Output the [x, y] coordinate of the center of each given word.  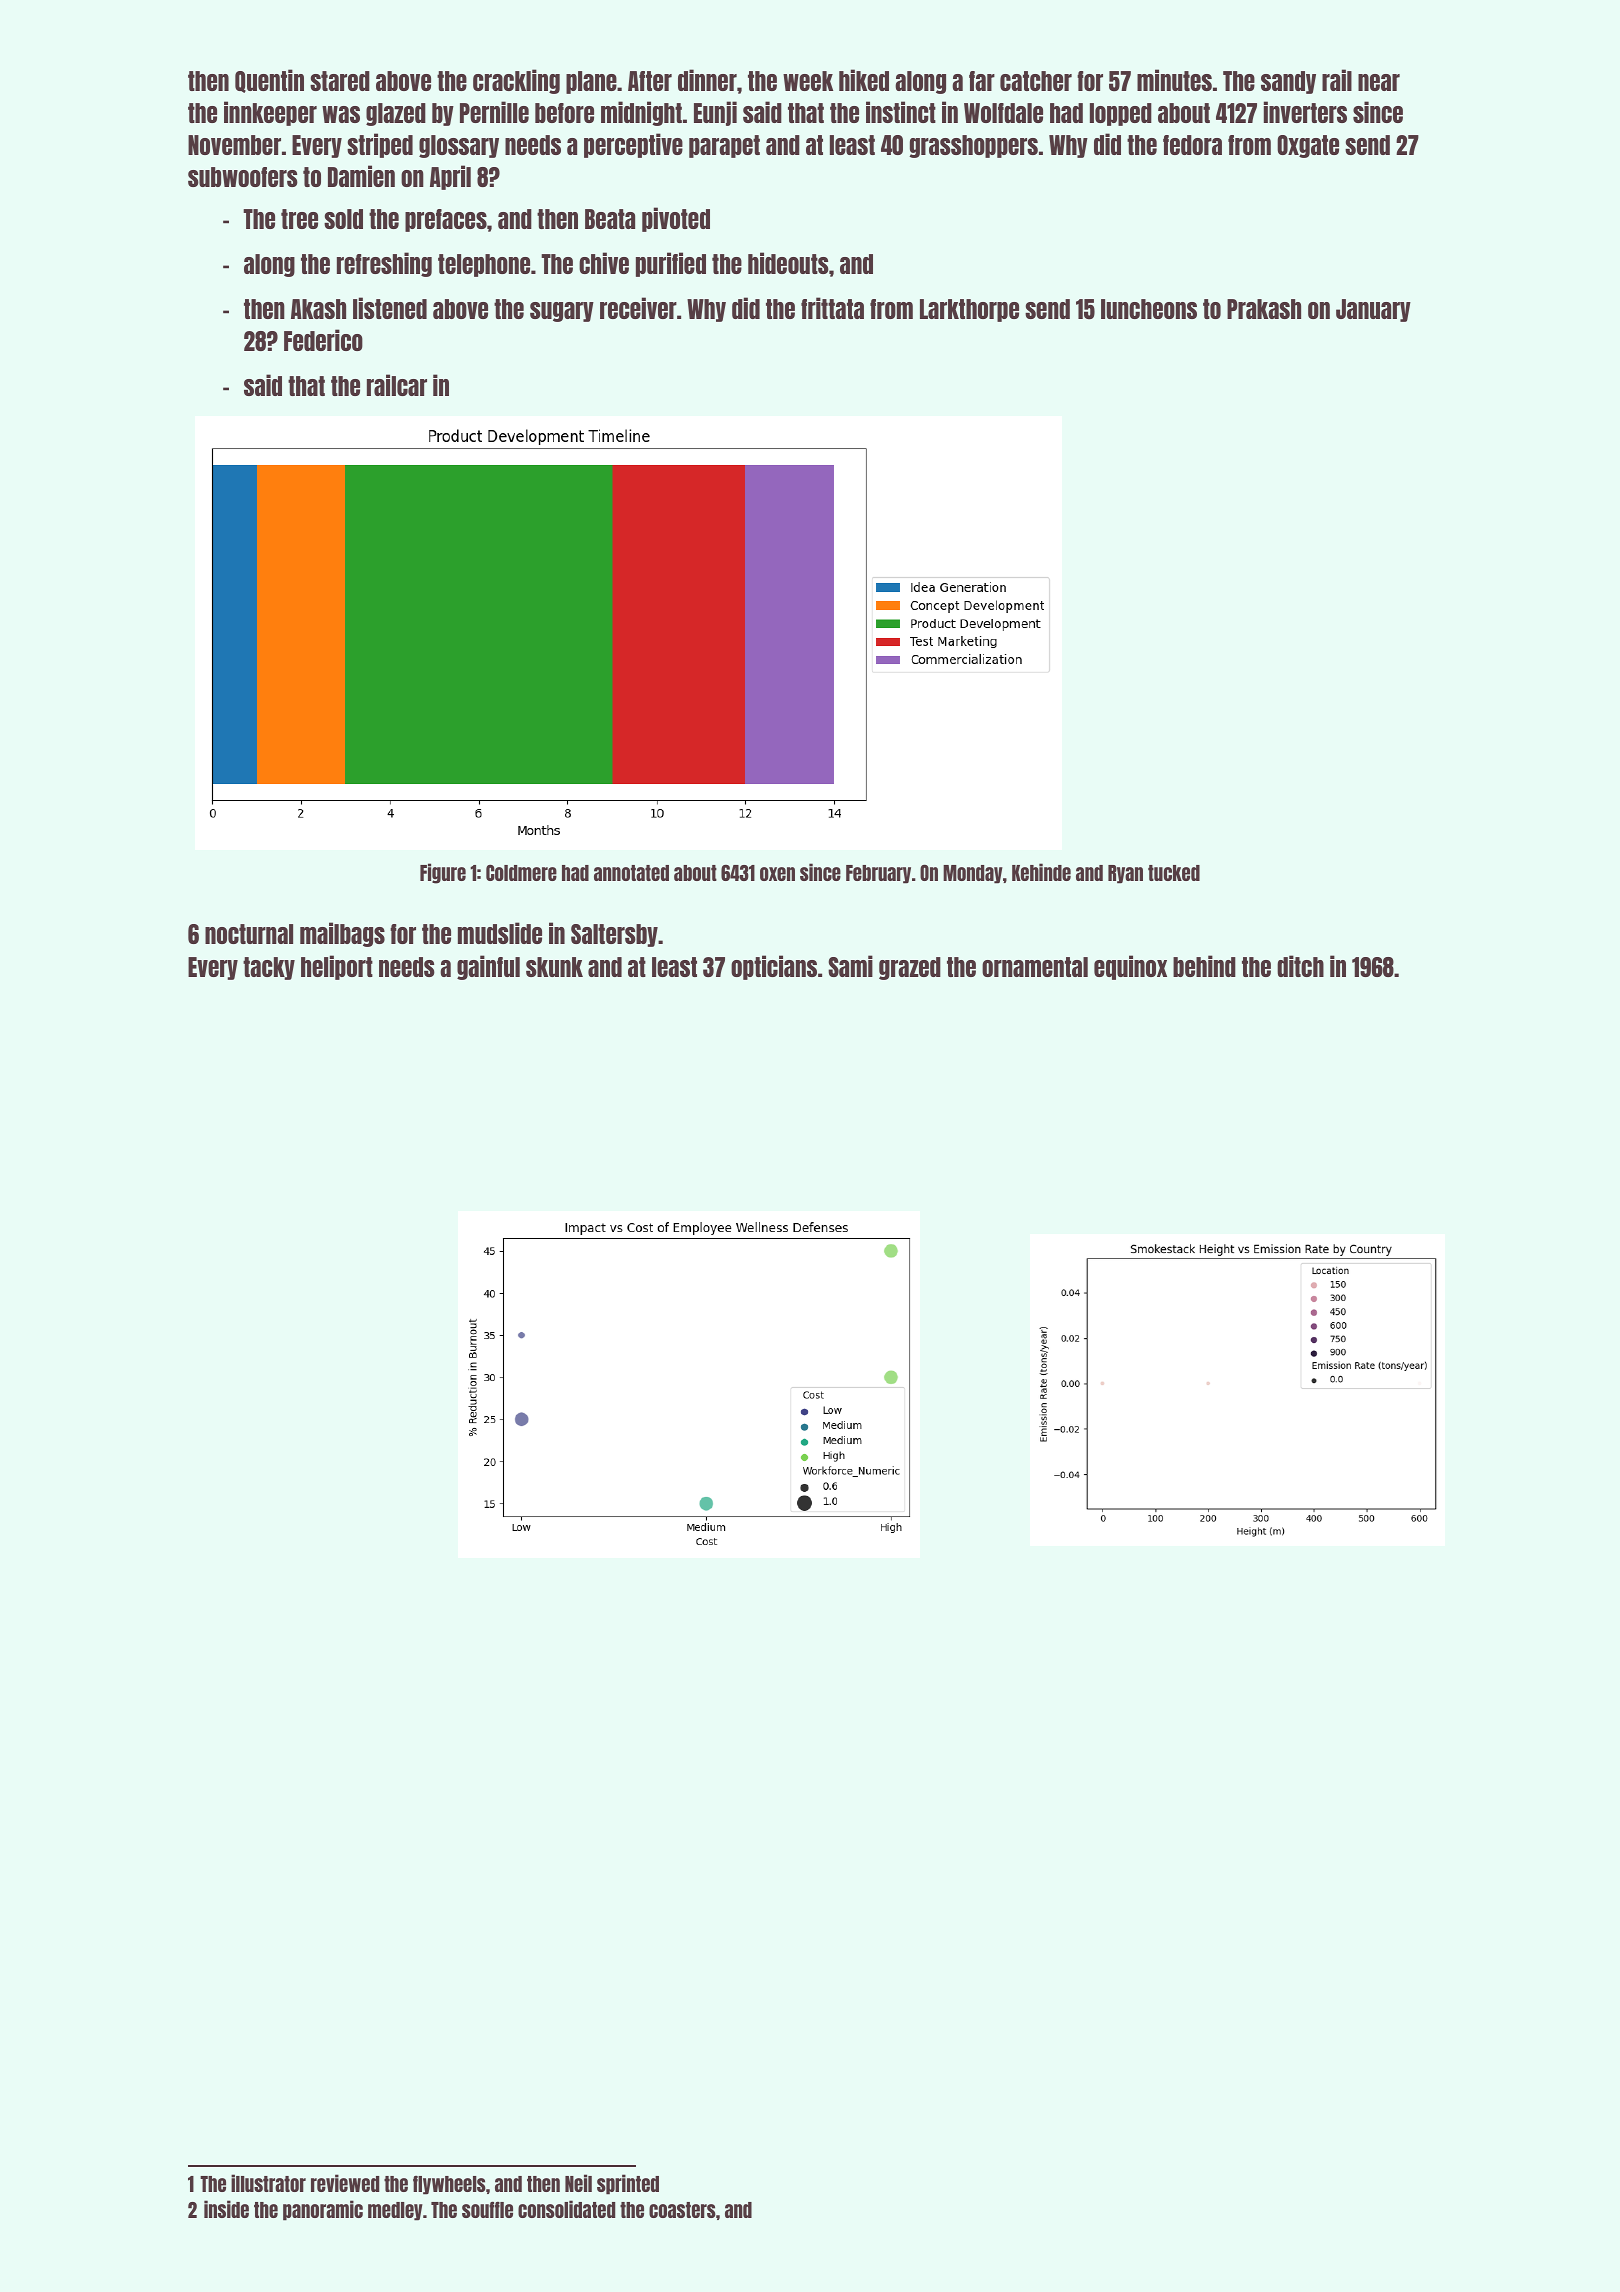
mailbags [342, 934]
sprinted [628, 2184]
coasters [682, 2210]
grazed [910, 968]
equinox [1130, 967]
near [1379, 82]
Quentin [269, 81]
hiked [864, 80]
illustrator [268, 2183]
